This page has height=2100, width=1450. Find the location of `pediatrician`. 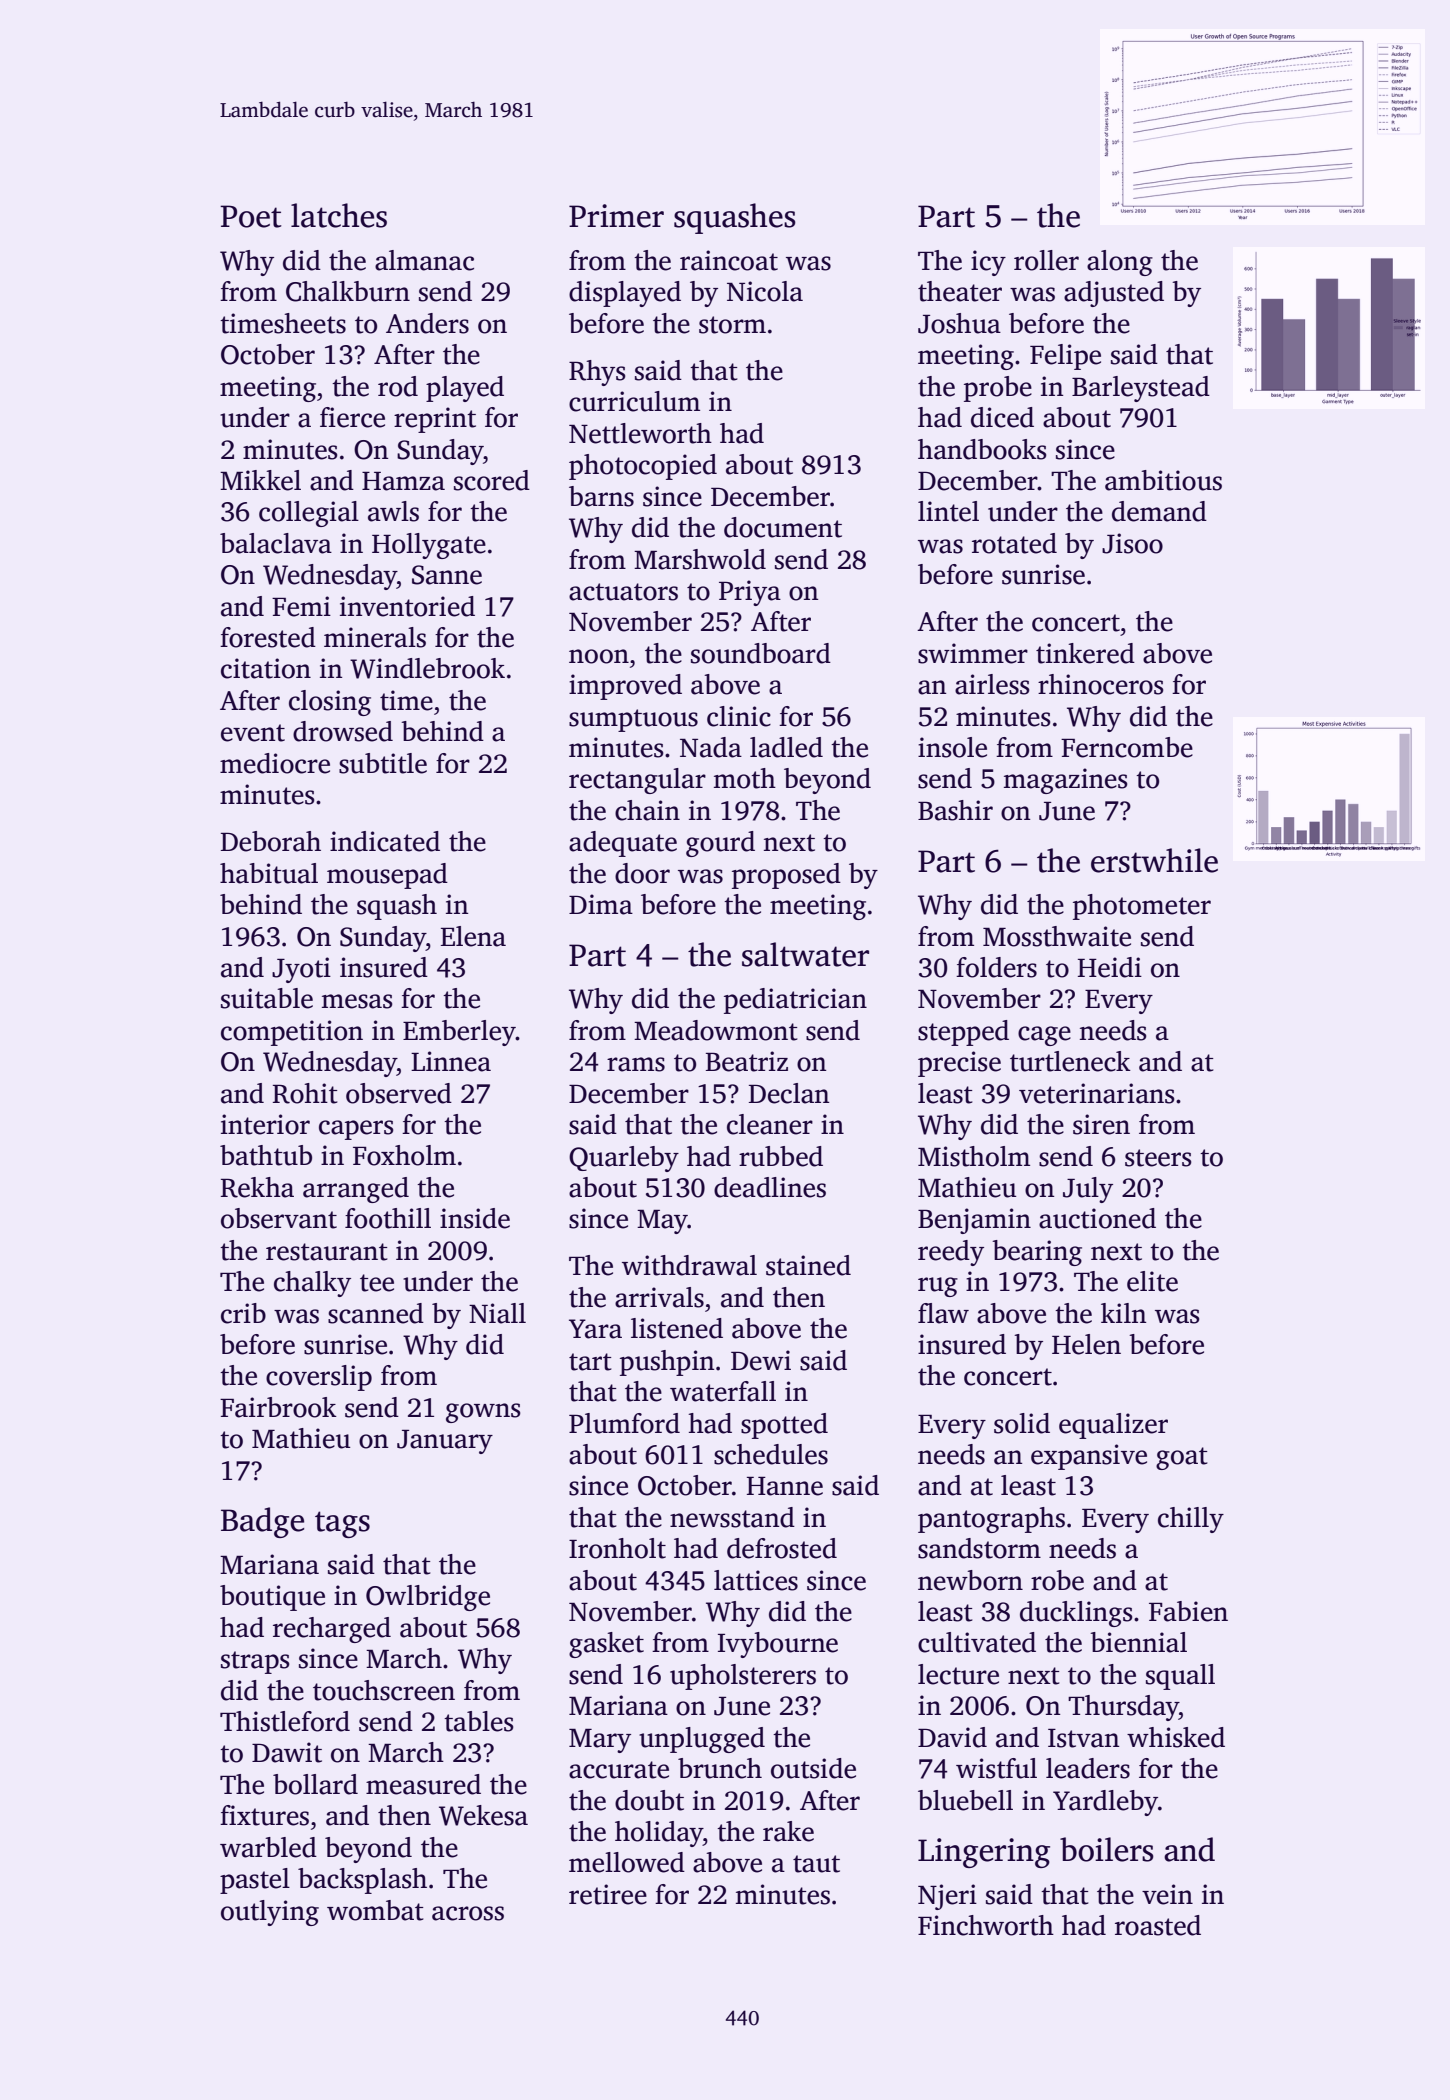

pediatrician is located at coordinates (795, 1001).
